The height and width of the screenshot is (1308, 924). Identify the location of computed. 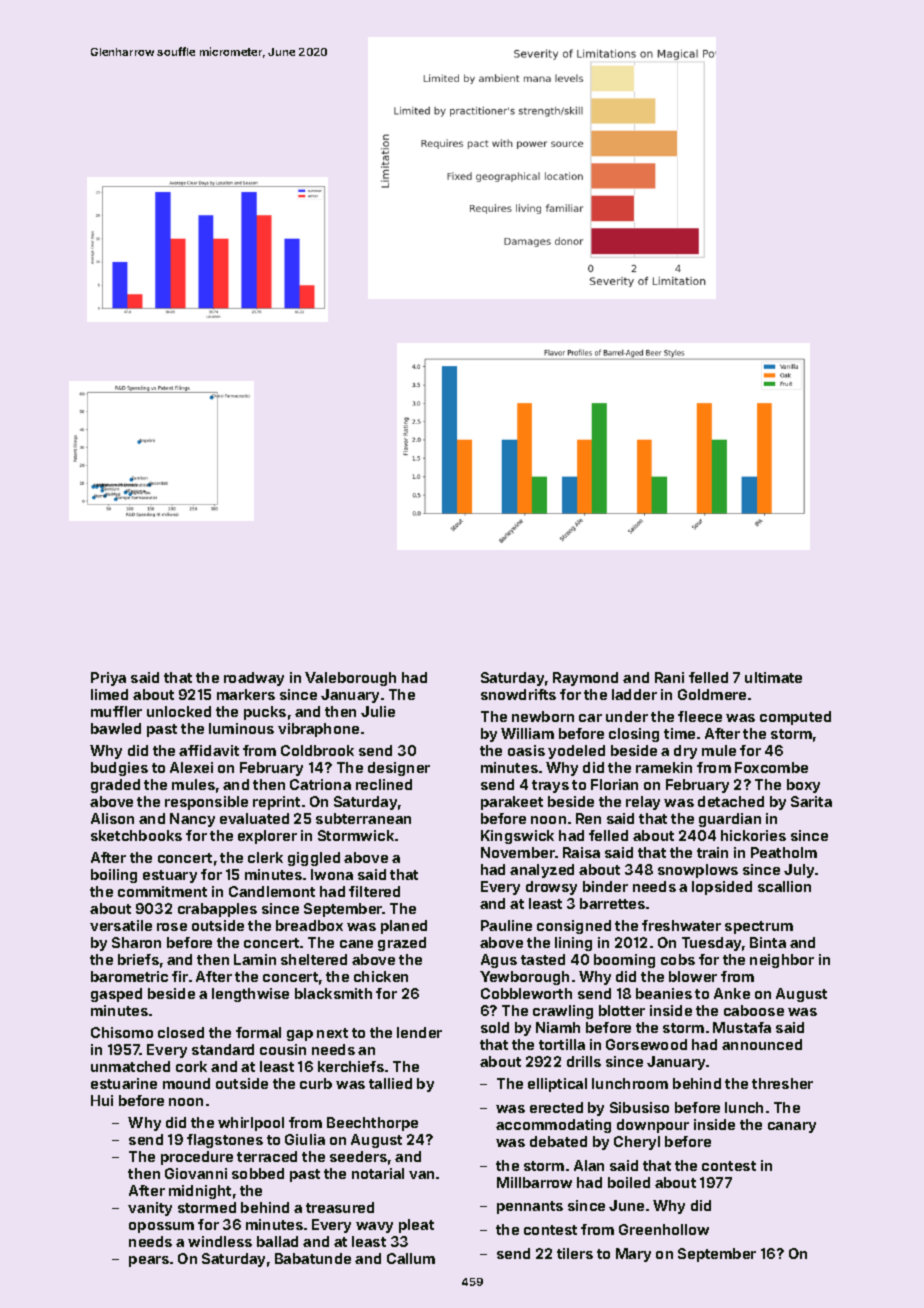
(795, 718).
